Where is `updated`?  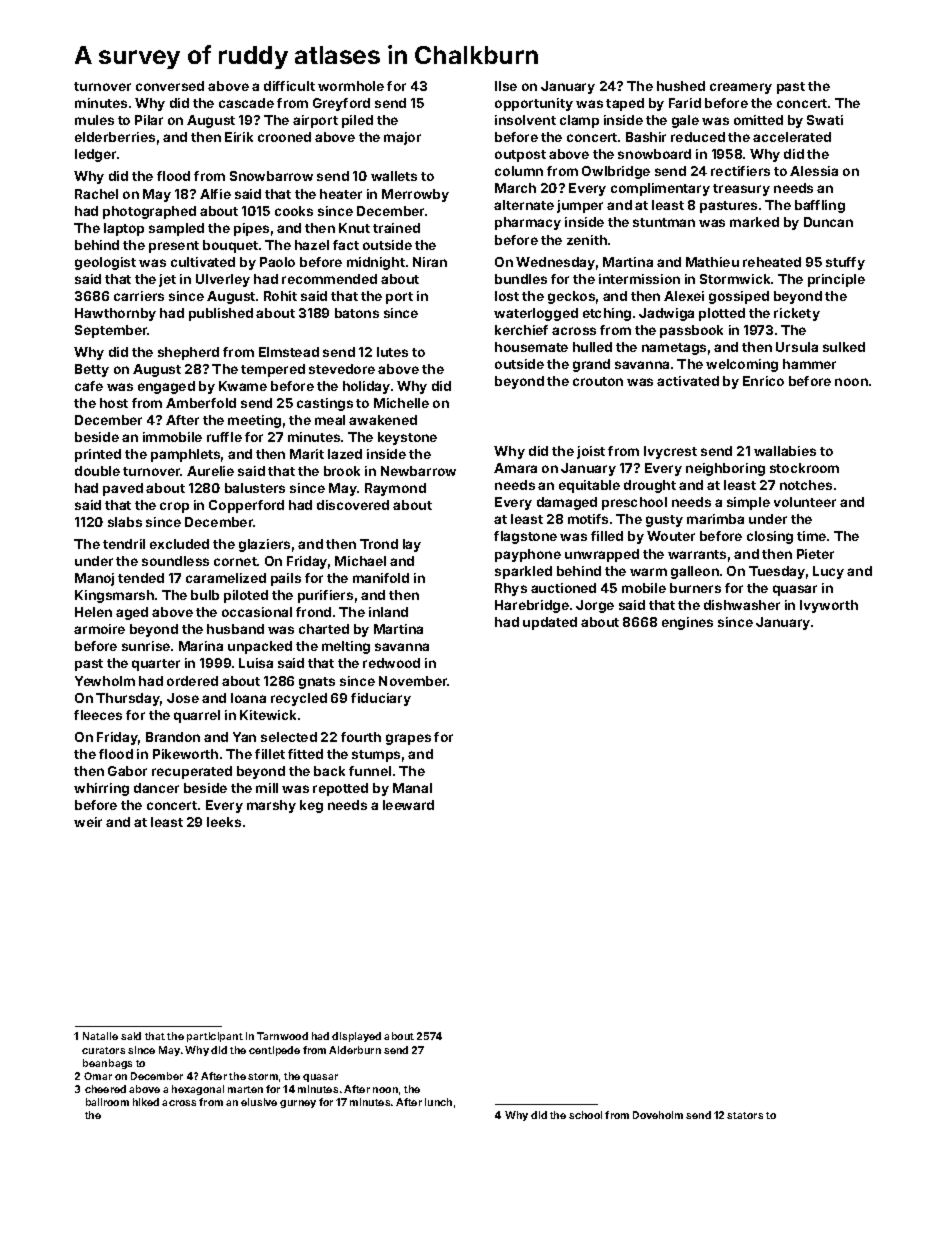
updated is located at coordinates (550, 623).
